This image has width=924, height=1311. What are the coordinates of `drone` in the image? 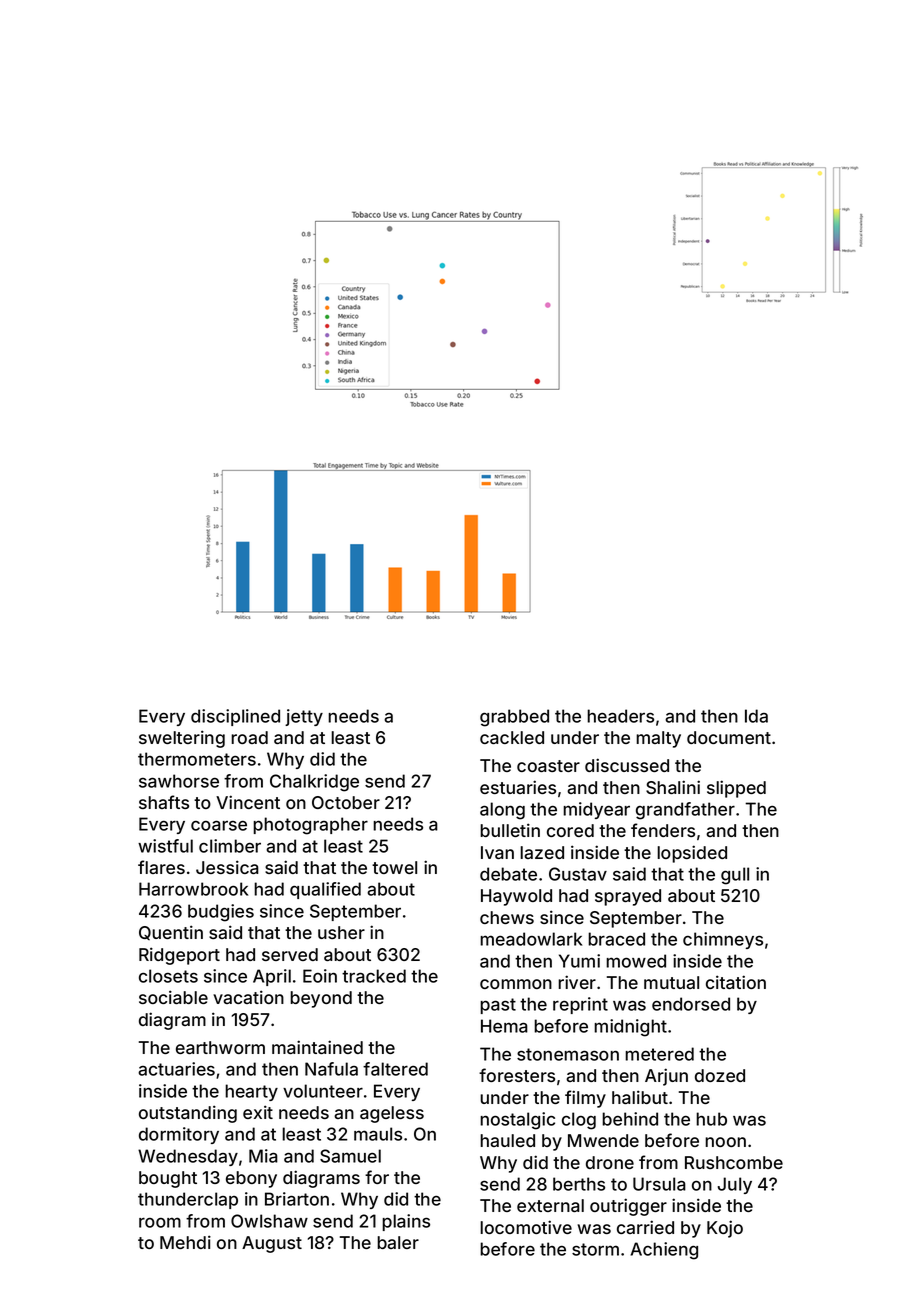 It's located at (610, 1162).
